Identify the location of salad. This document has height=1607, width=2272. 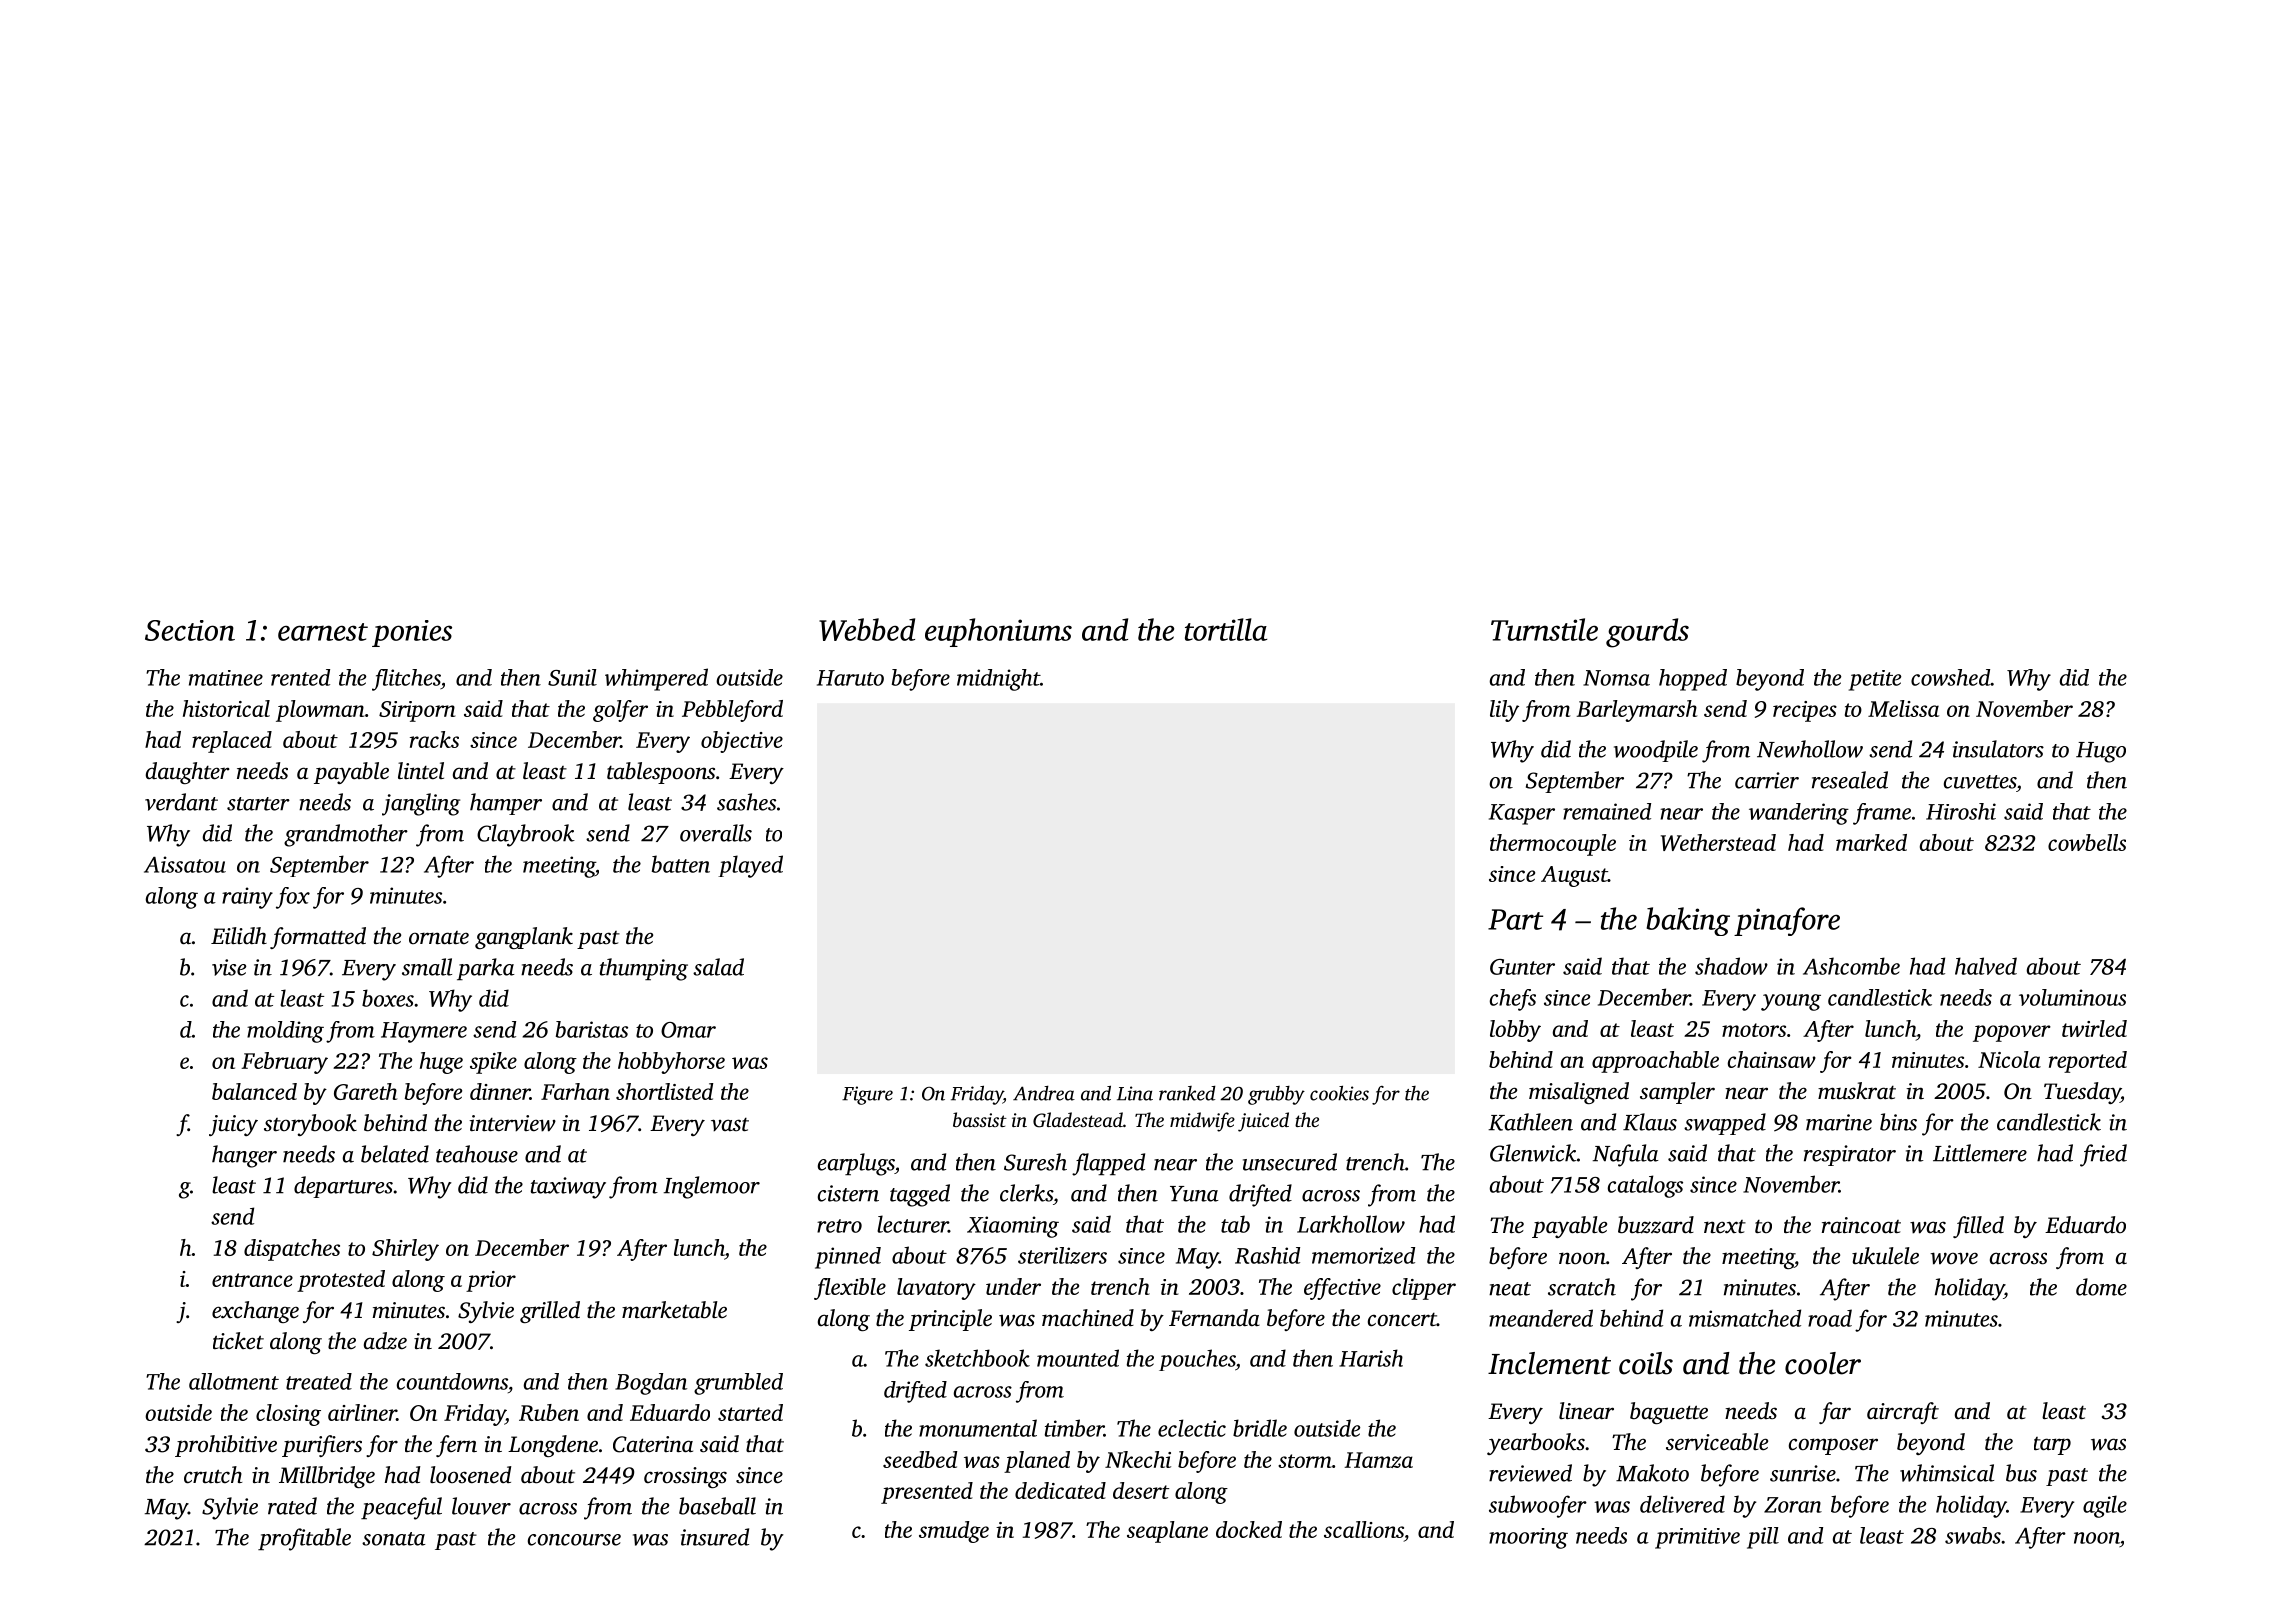
(718, 967).
